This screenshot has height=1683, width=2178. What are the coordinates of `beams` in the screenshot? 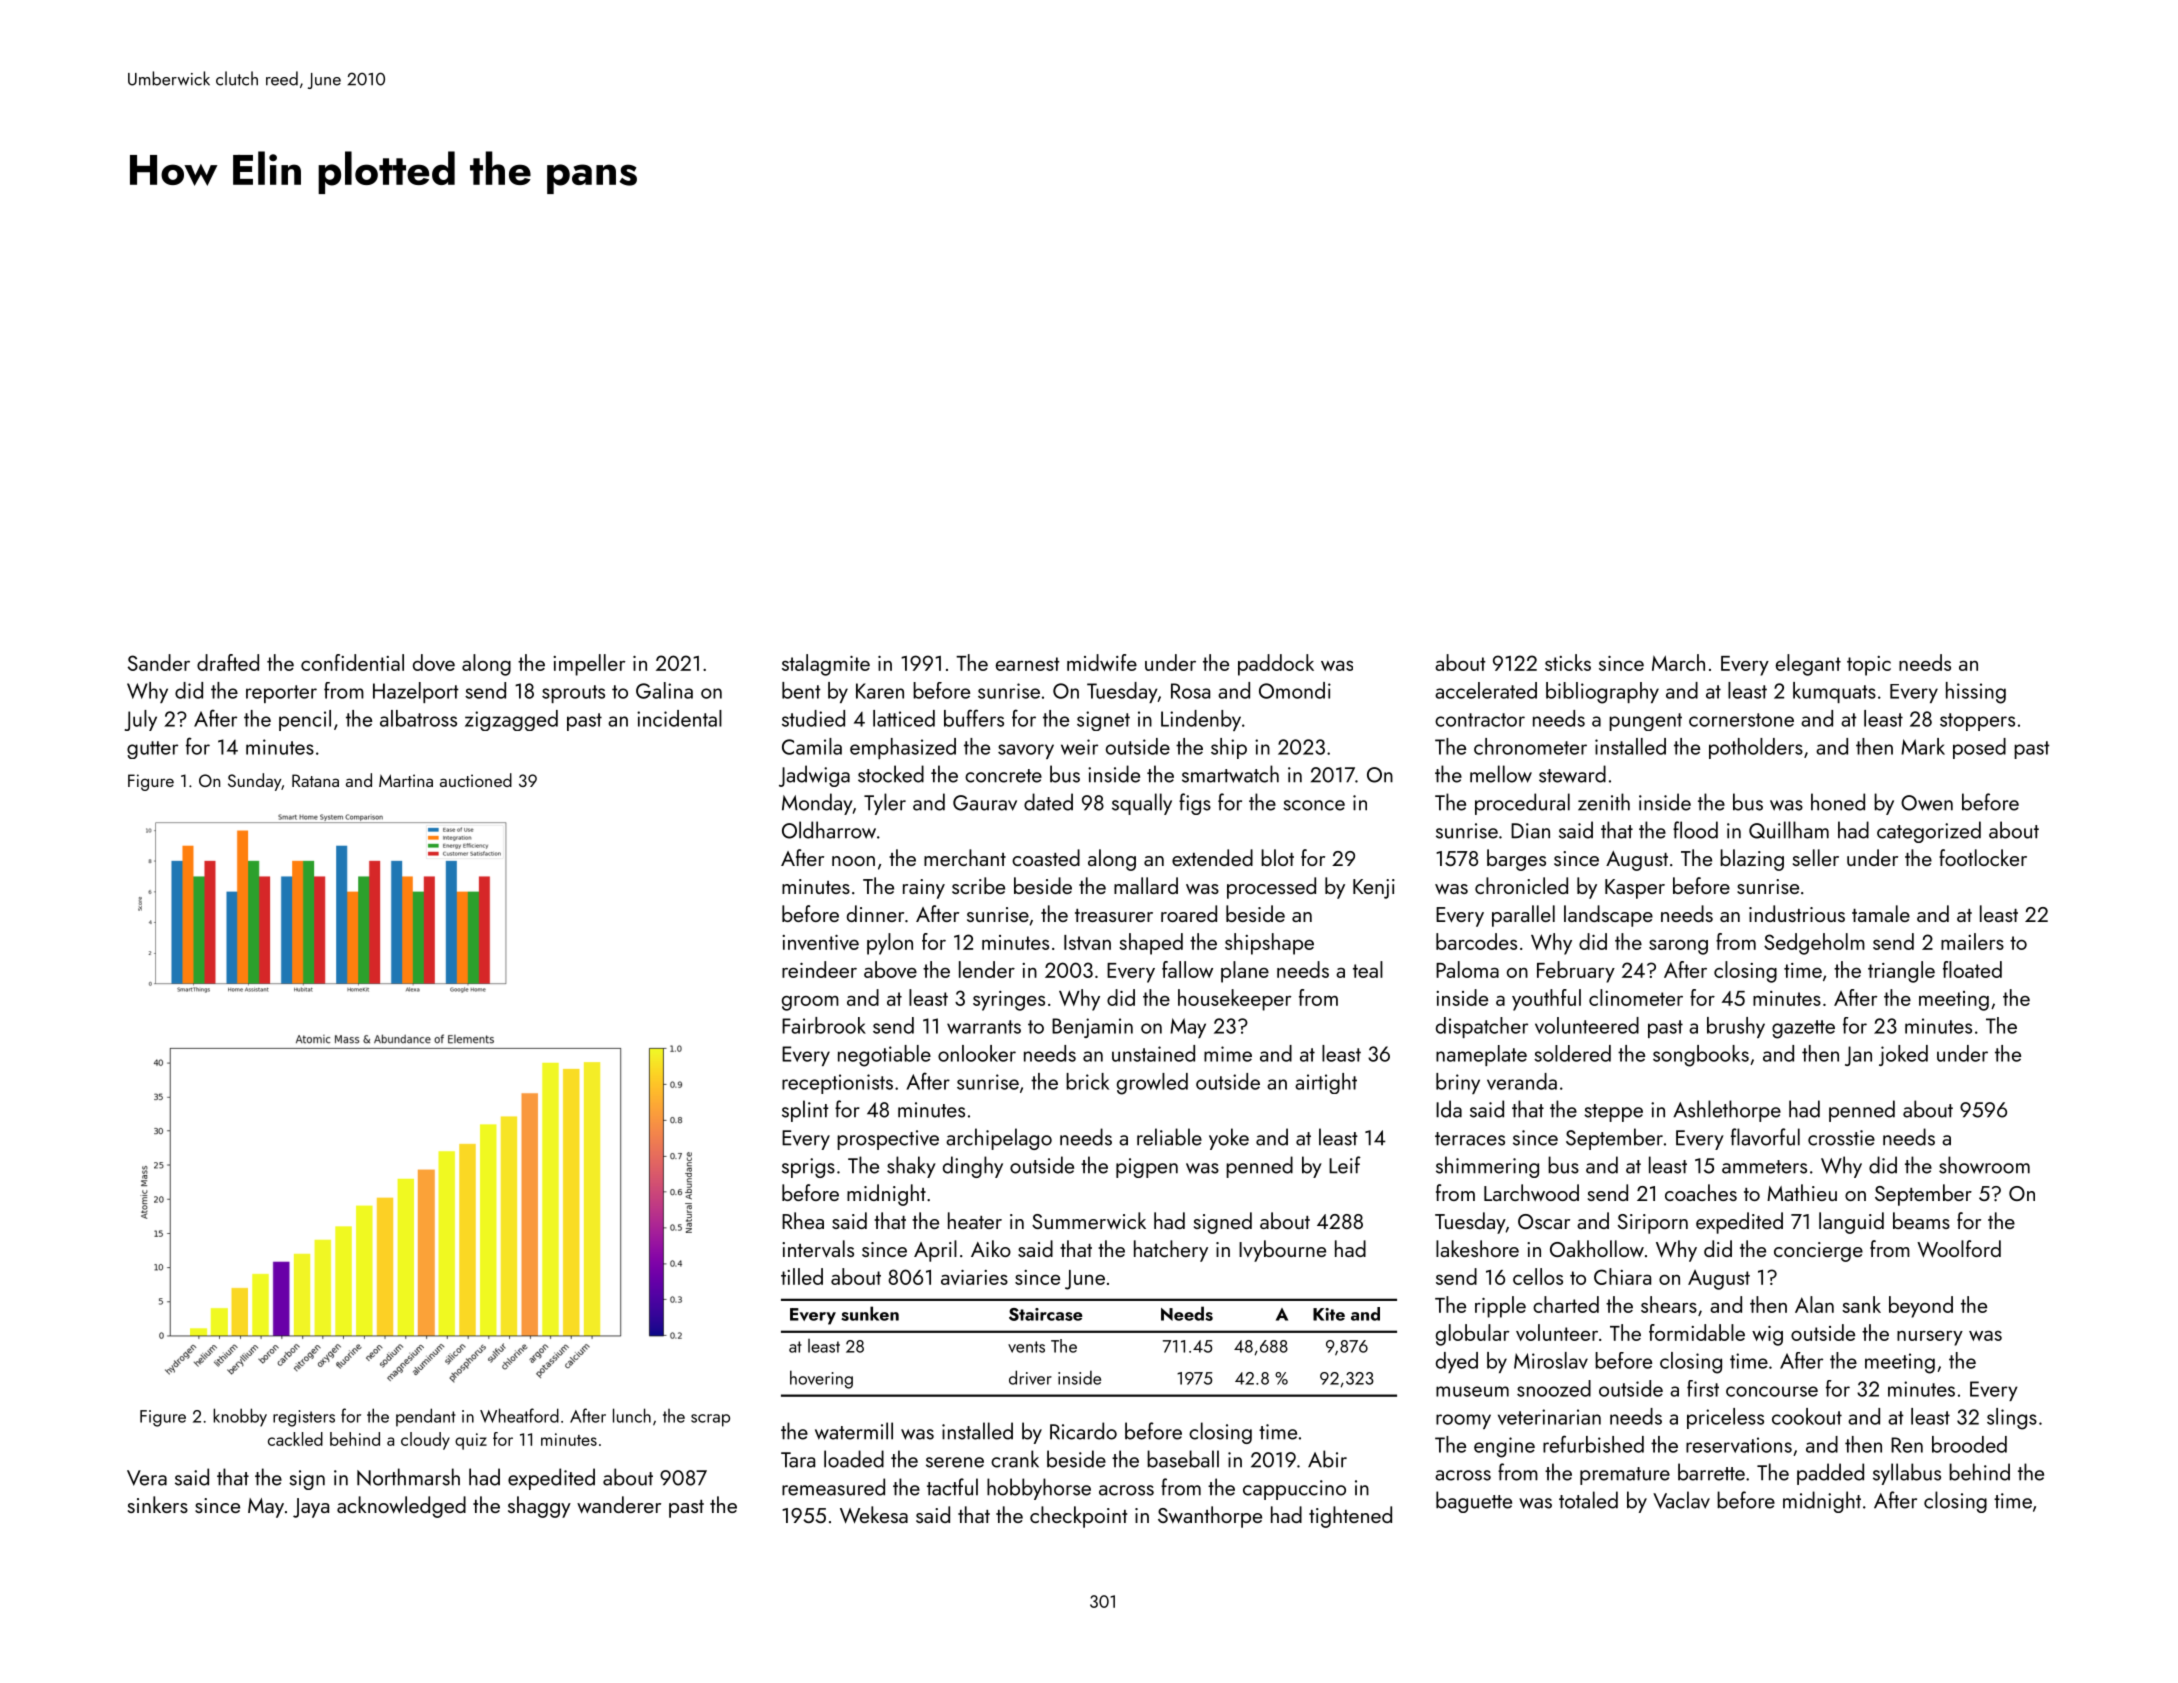 It's located at (1921, 1220).
